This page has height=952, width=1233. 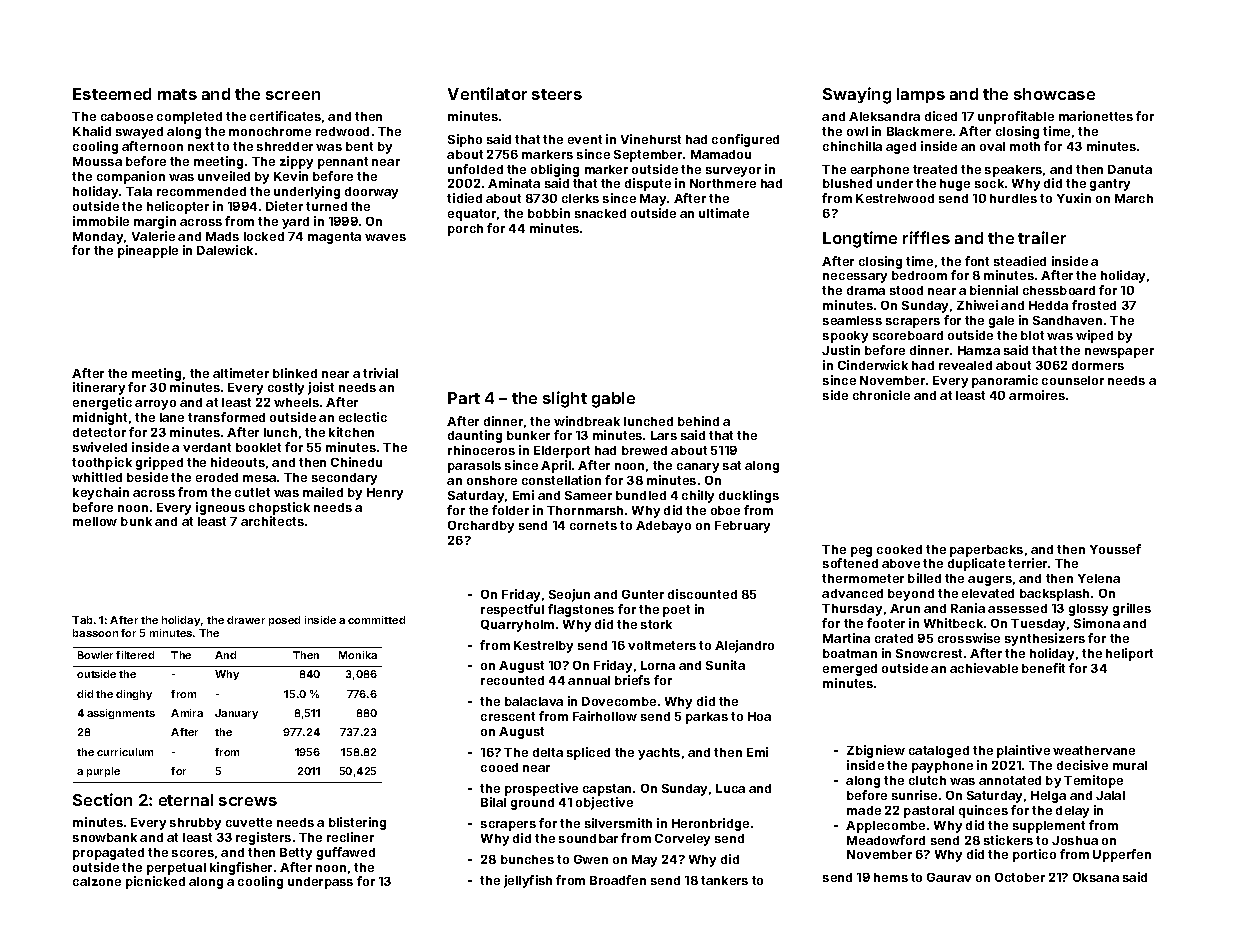 I want to click on picnicked, so click(x=155, y=882).
